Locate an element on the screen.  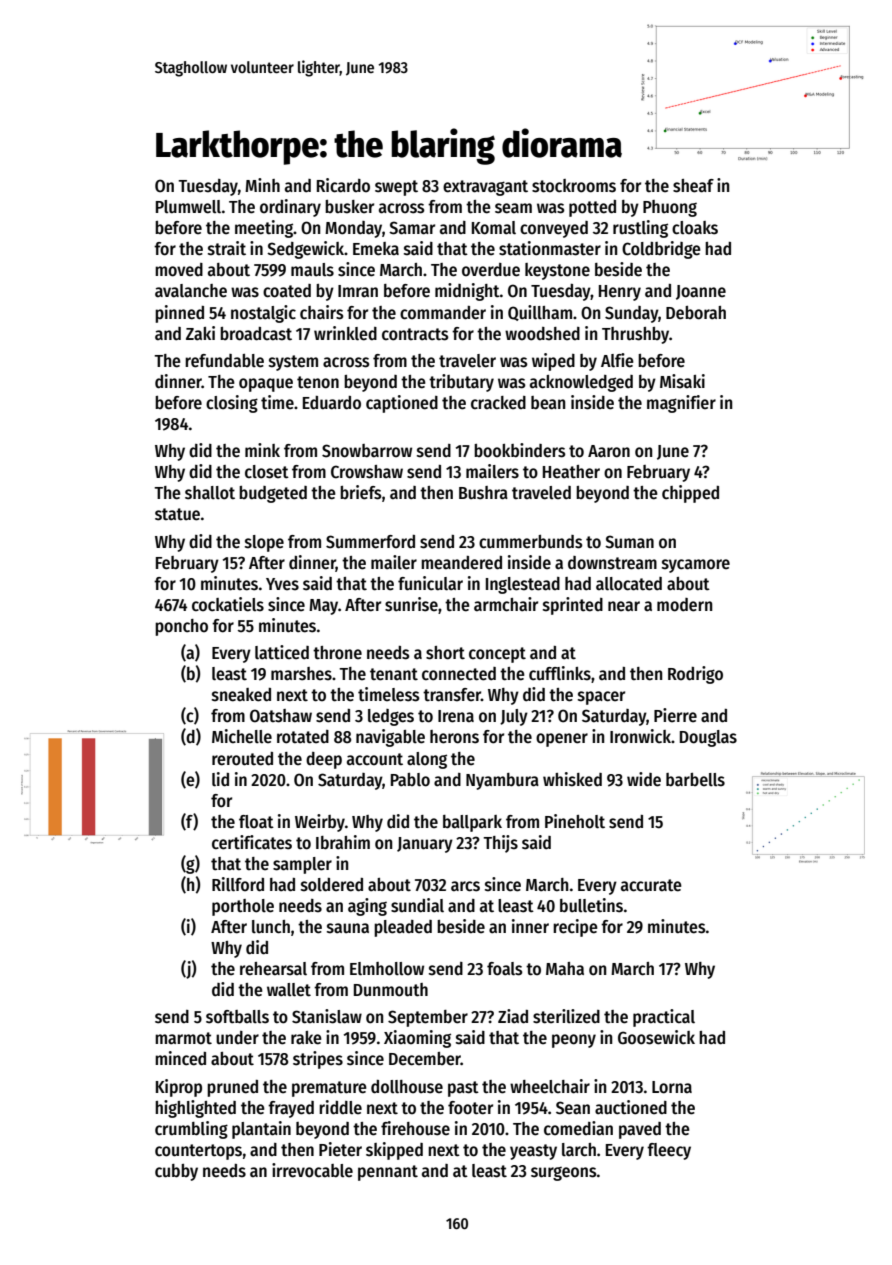
funicular is located at coordinates (430, 583).
